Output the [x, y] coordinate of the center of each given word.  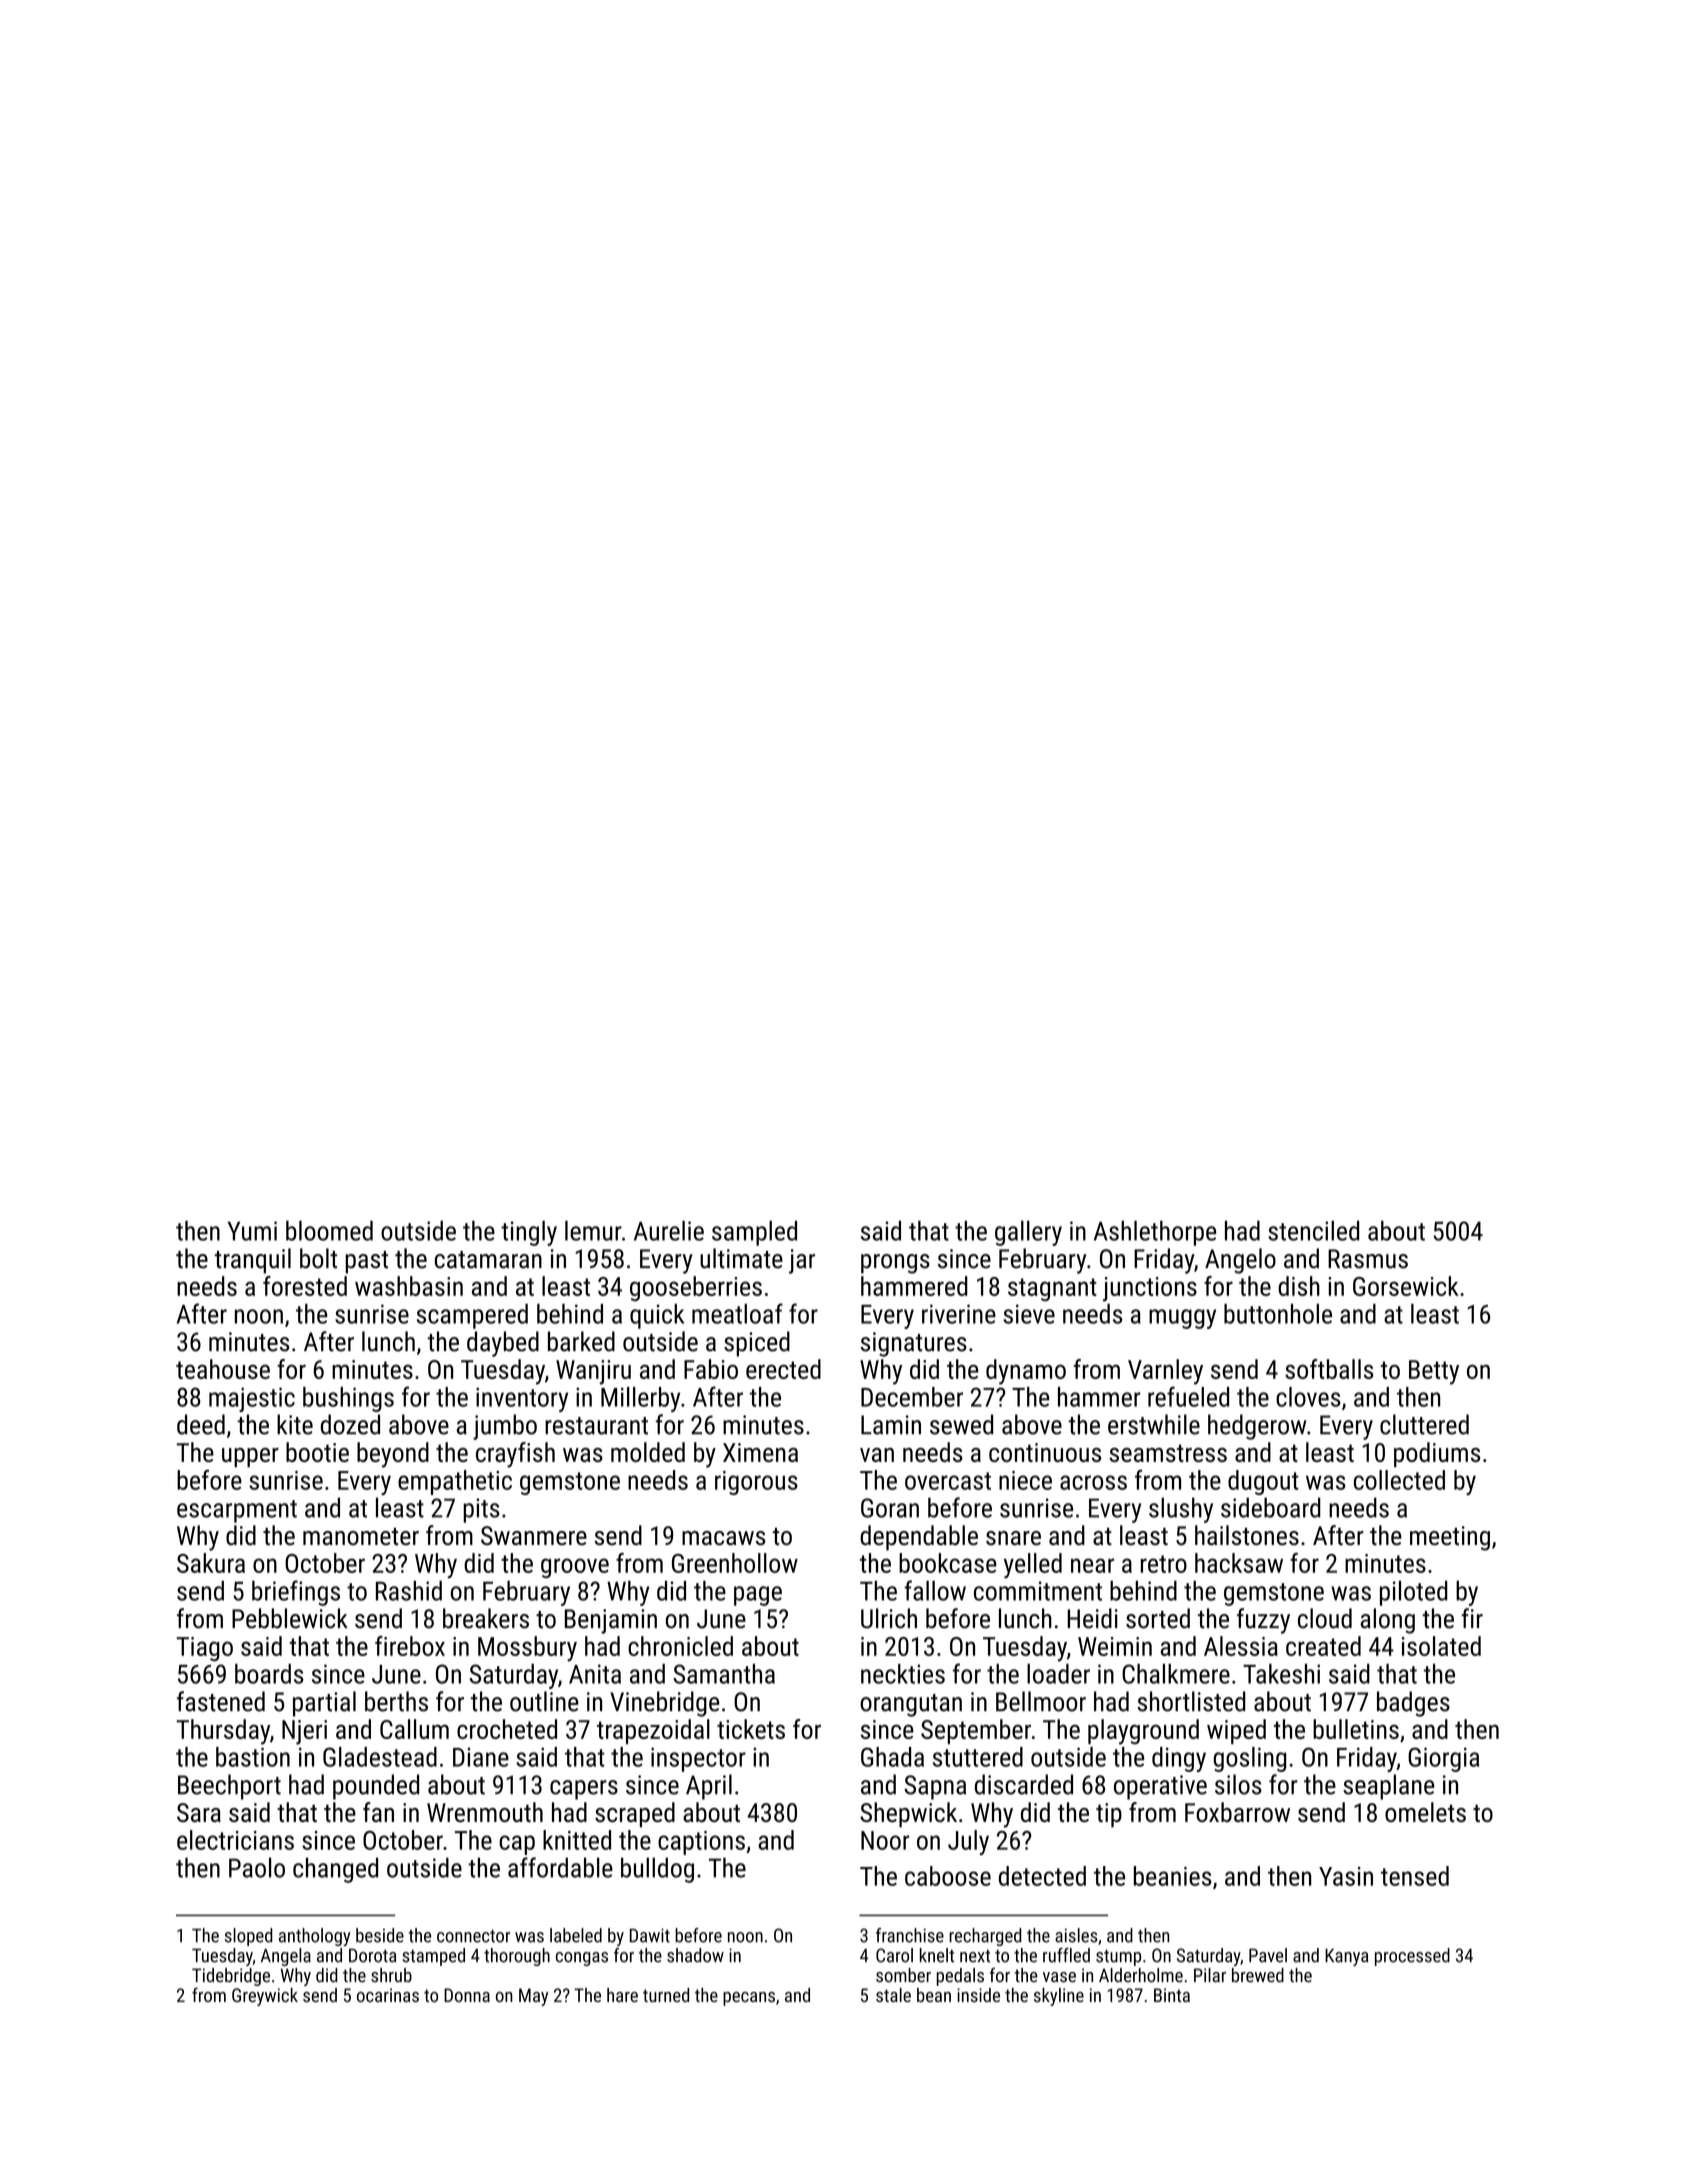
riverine [959, 1314]
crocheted [507, 1729]
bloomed [329, 1230]
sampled [754, 1233]
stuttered [978, 1757]
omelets [1425, 1812]
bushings [348, 1399]
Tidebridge [231, 1977]
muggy [1182, 1319]
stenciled [1313, 1231]
